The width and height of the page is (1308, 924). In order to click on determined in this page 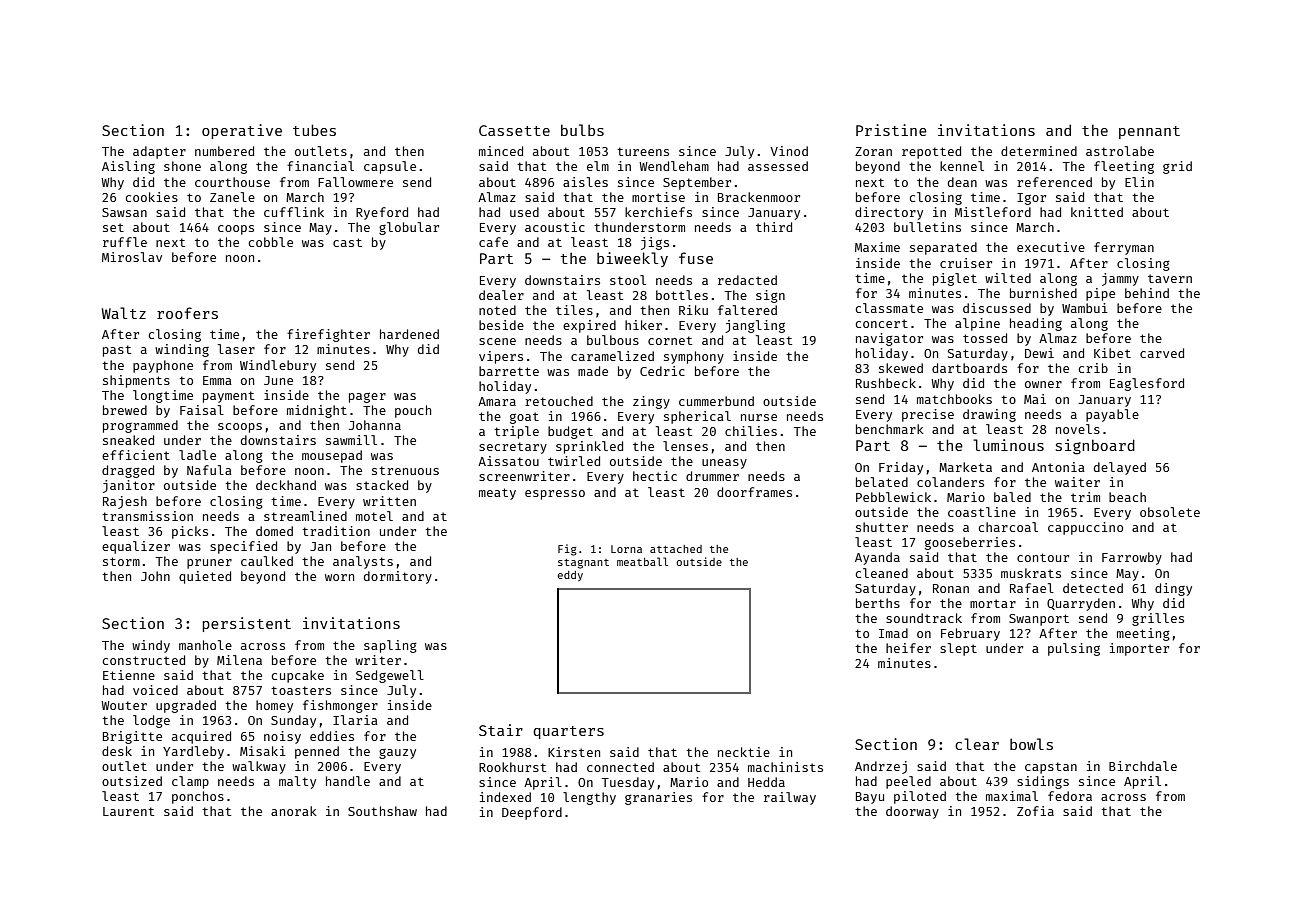, I will do `click(1039, 151)`.
